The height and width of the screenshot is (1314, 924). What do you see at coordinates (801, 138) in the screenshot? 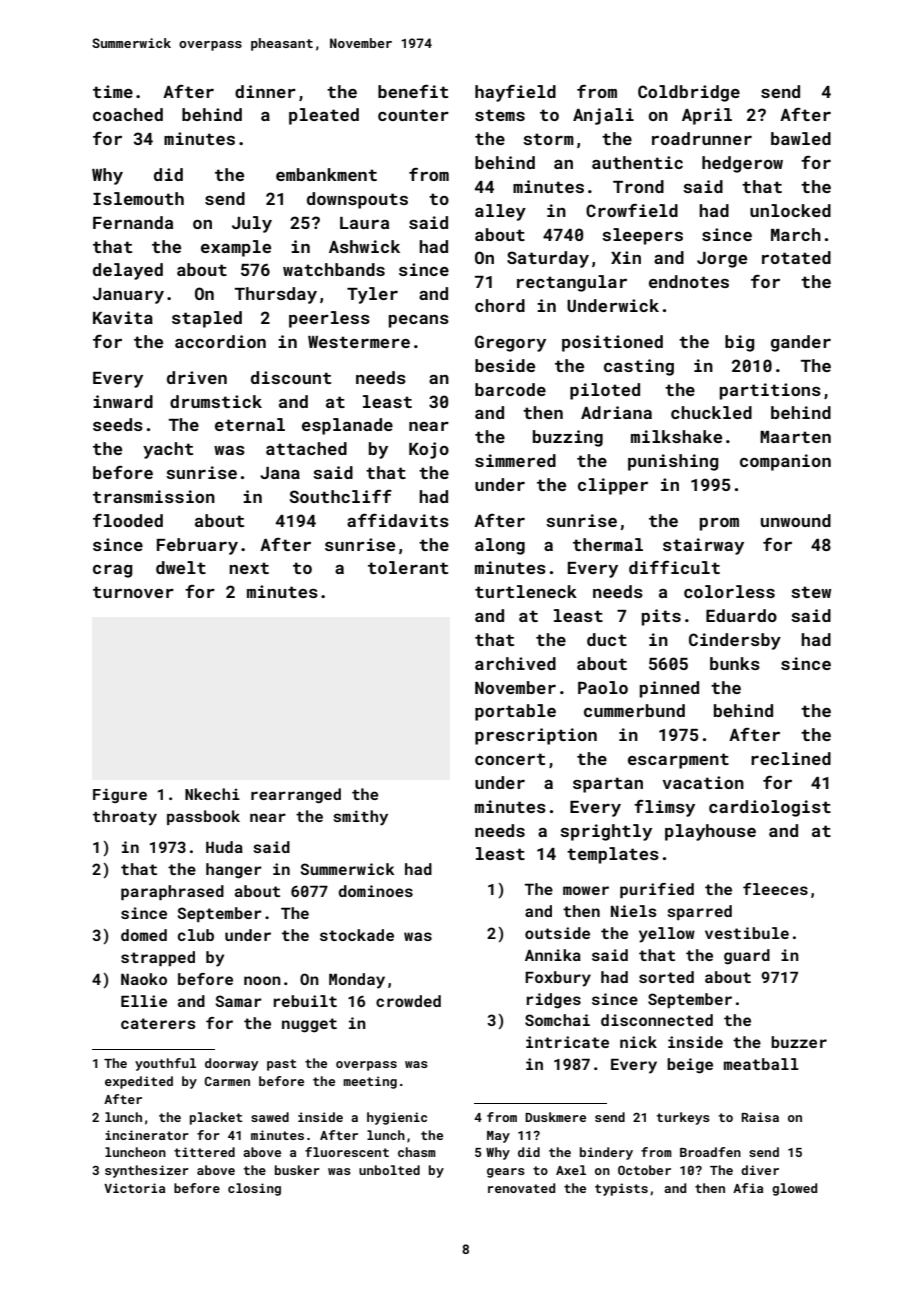
I see `bawled` at bounding box center [801, 138].
